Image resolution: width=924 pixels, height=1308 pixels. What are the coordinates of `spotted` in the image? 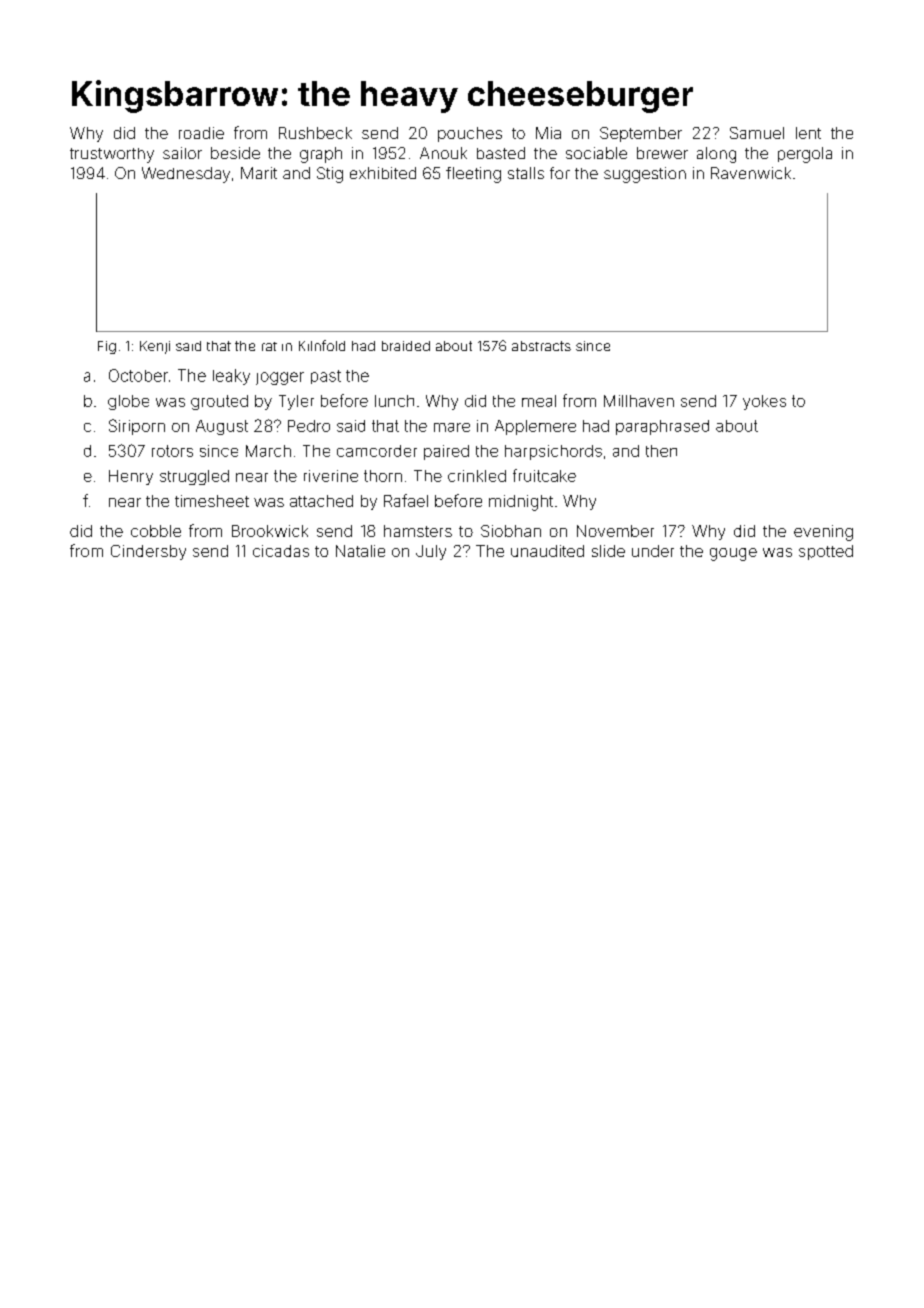 It's located at (826, 552).
